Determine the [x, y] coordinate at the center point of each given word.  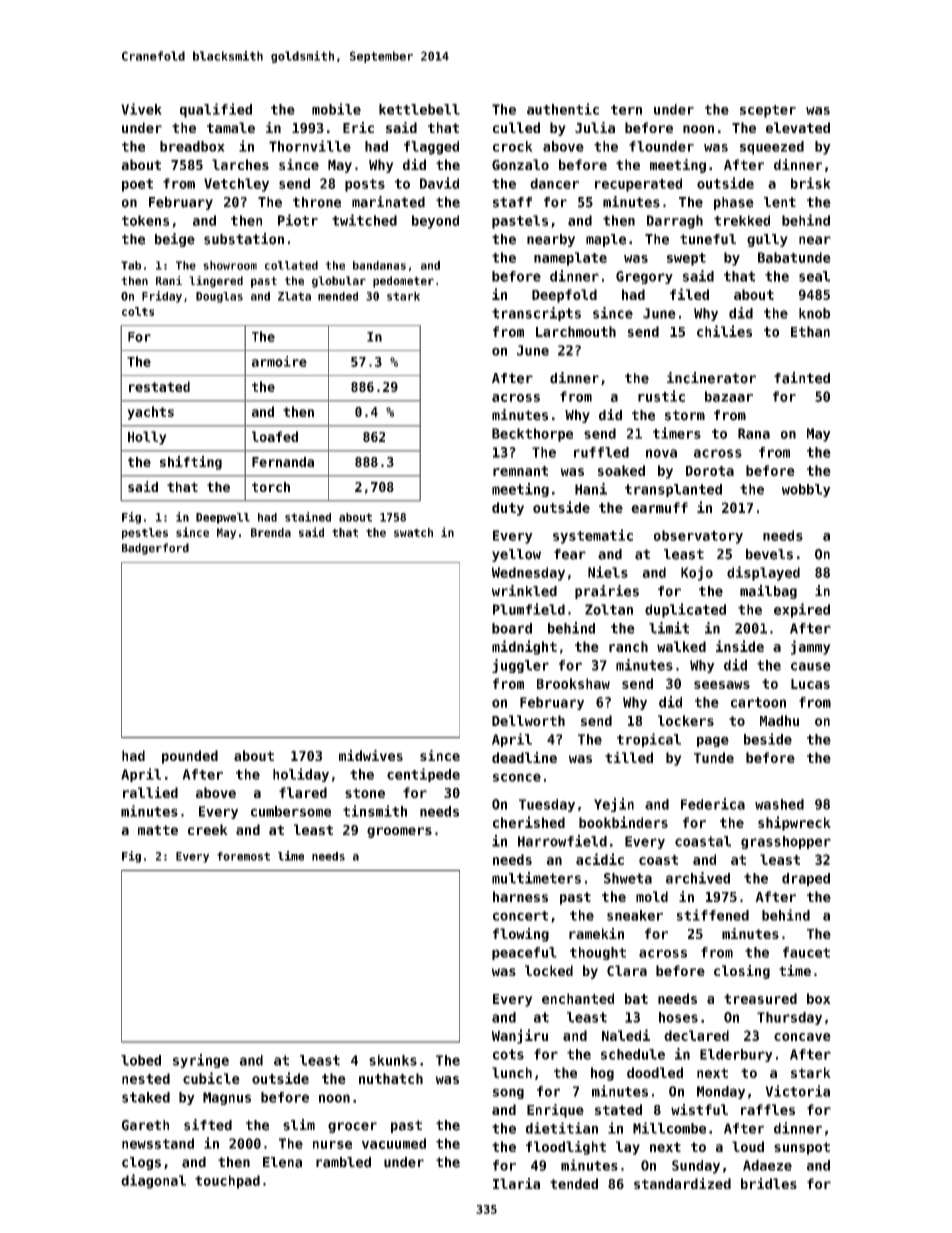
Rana [754, 433]
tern [626, 110]
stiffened [713, 915]
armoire [279, 361]
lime [291, 856]
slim [299, 1125]
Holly [147, 438]
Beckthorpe [532, 435]
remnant [520, 471]
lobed [141, 1060]
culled [516, 127]
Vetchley [236, 185]
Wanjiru [520, 1036]
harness [520, 896]
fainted [802, 378]
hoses [678, 1017]
